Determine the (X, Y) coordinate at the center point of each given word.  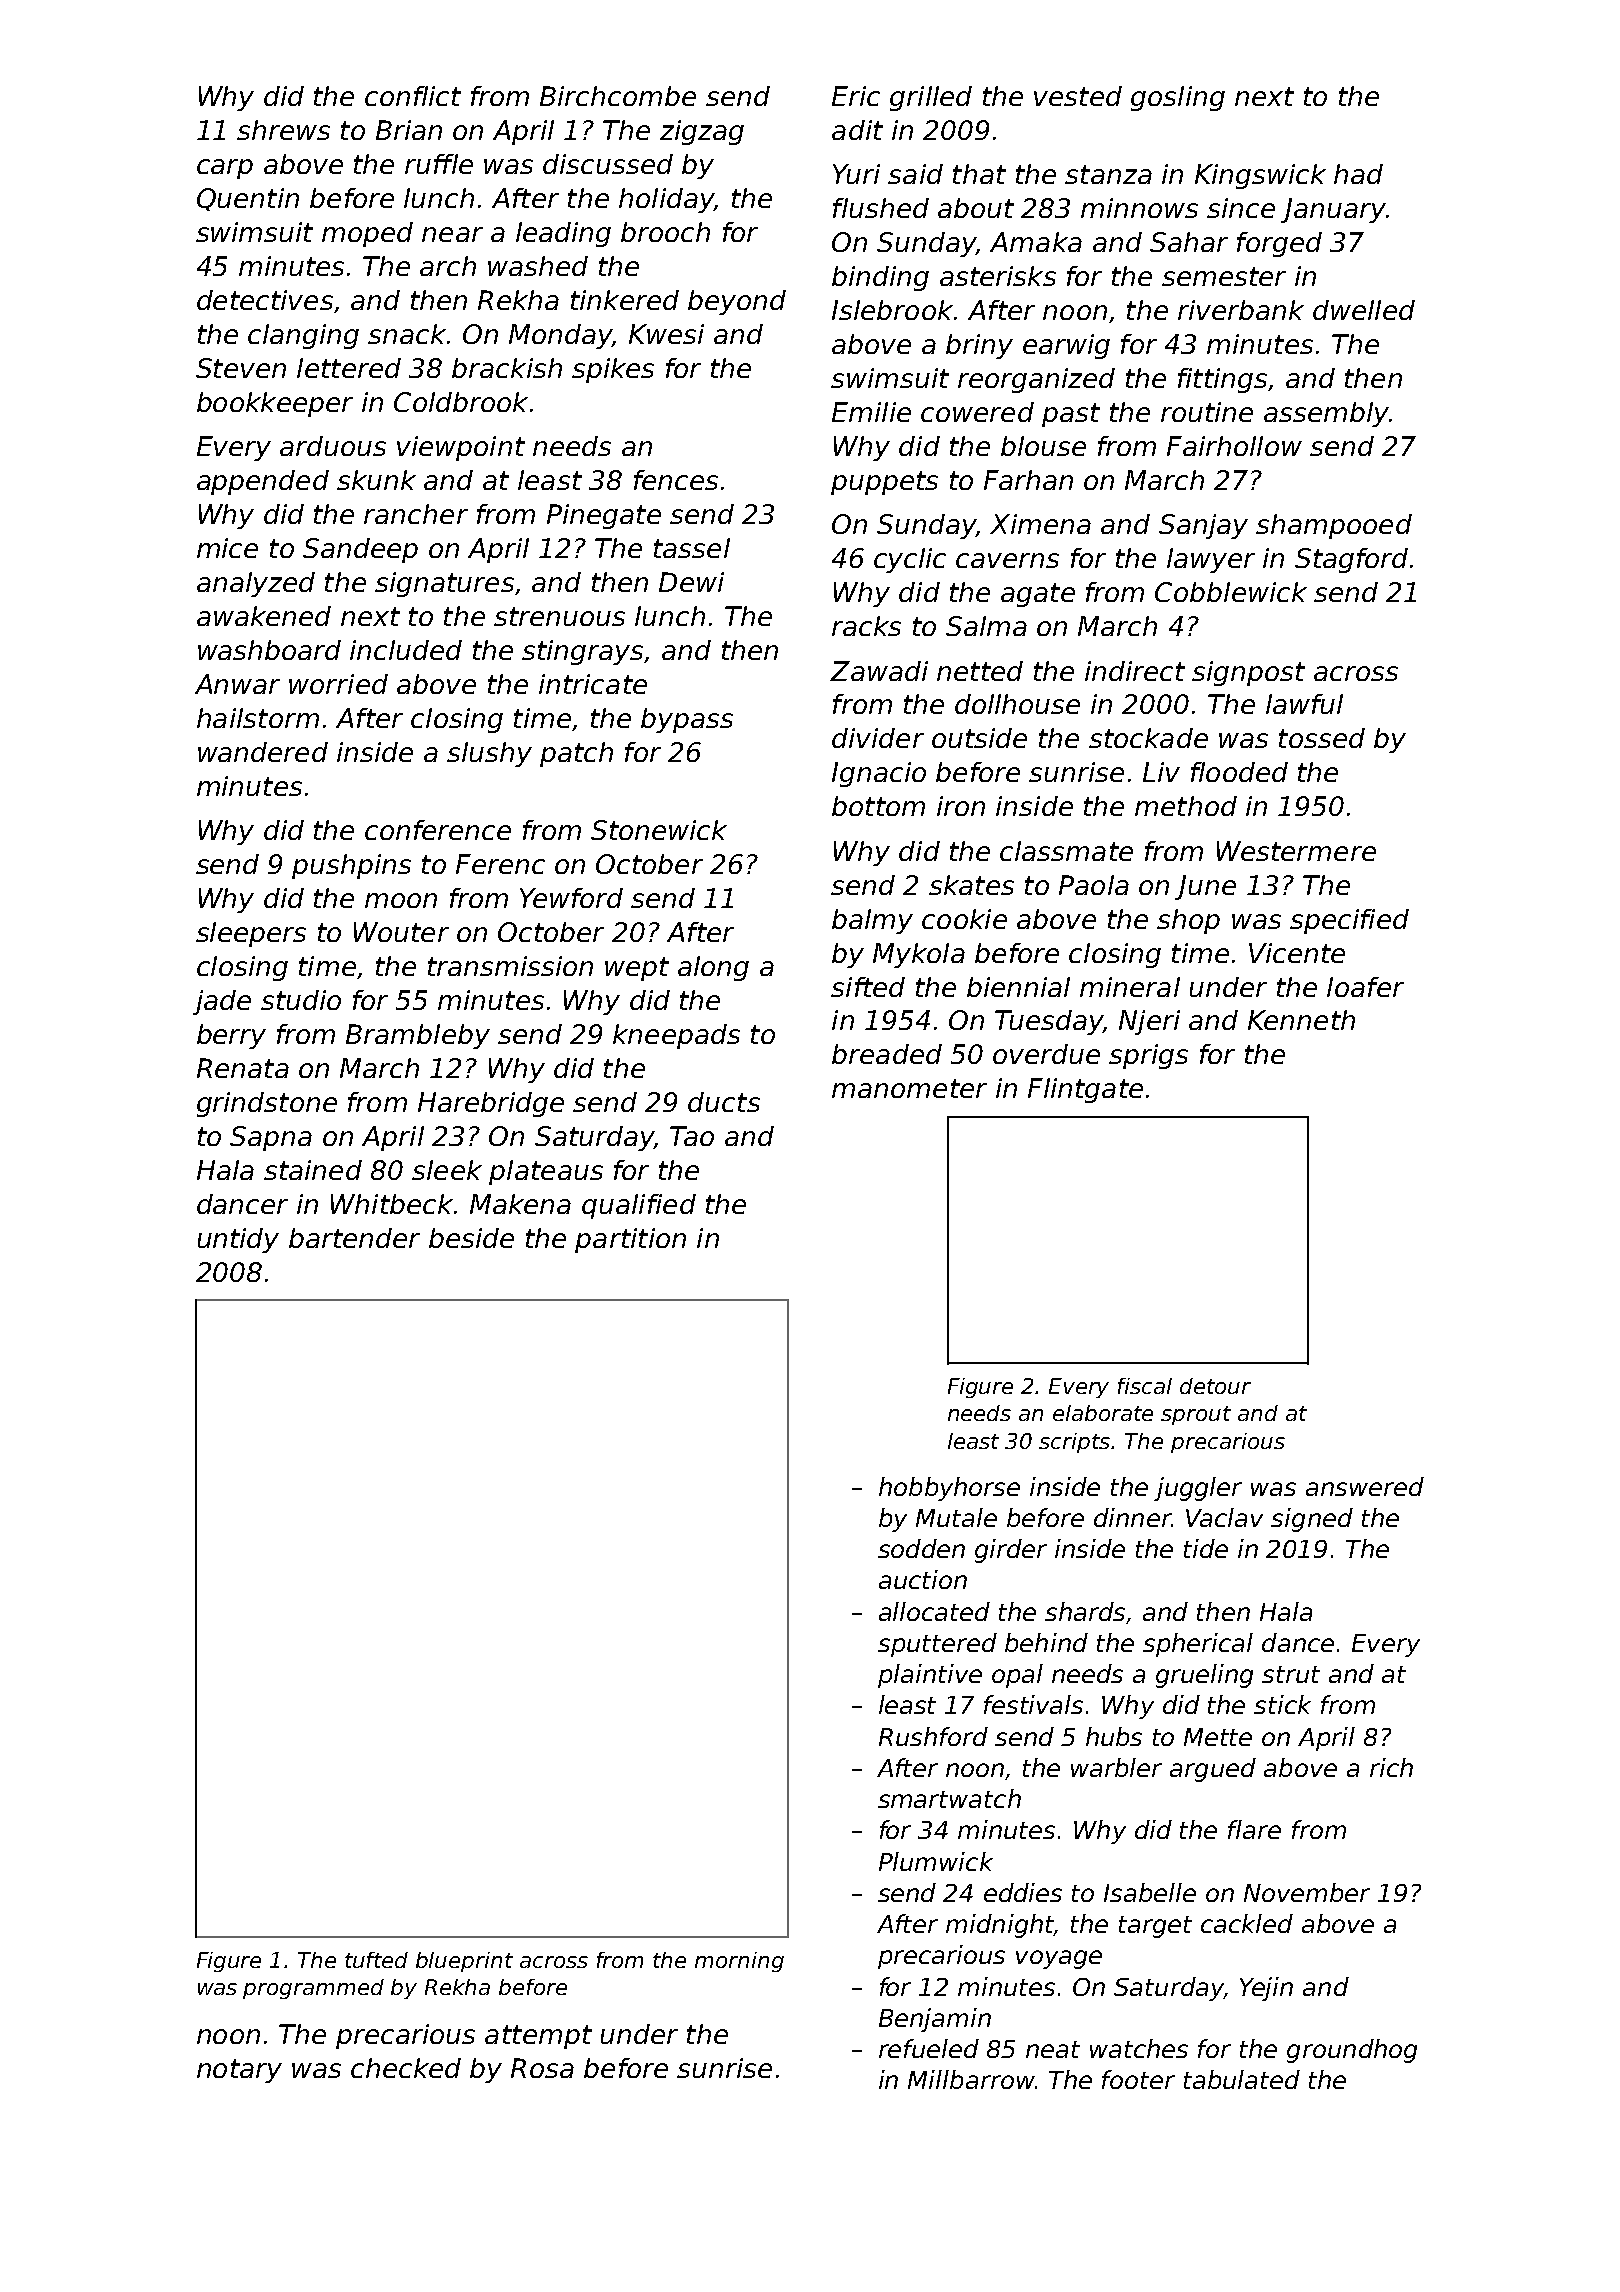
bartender (354, 1238)
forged (1279, 244)
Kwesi (666, 334)
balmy (872, 921)
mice (227, 548)
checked (406, 2068)
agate (1038, 595)
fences (676, 480)
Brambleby (418, 1036)
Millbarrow (971, 2079)
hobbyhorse (949, 1489)
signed (1312, 1520)
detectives (265, 300)
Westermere (1296, 851)
